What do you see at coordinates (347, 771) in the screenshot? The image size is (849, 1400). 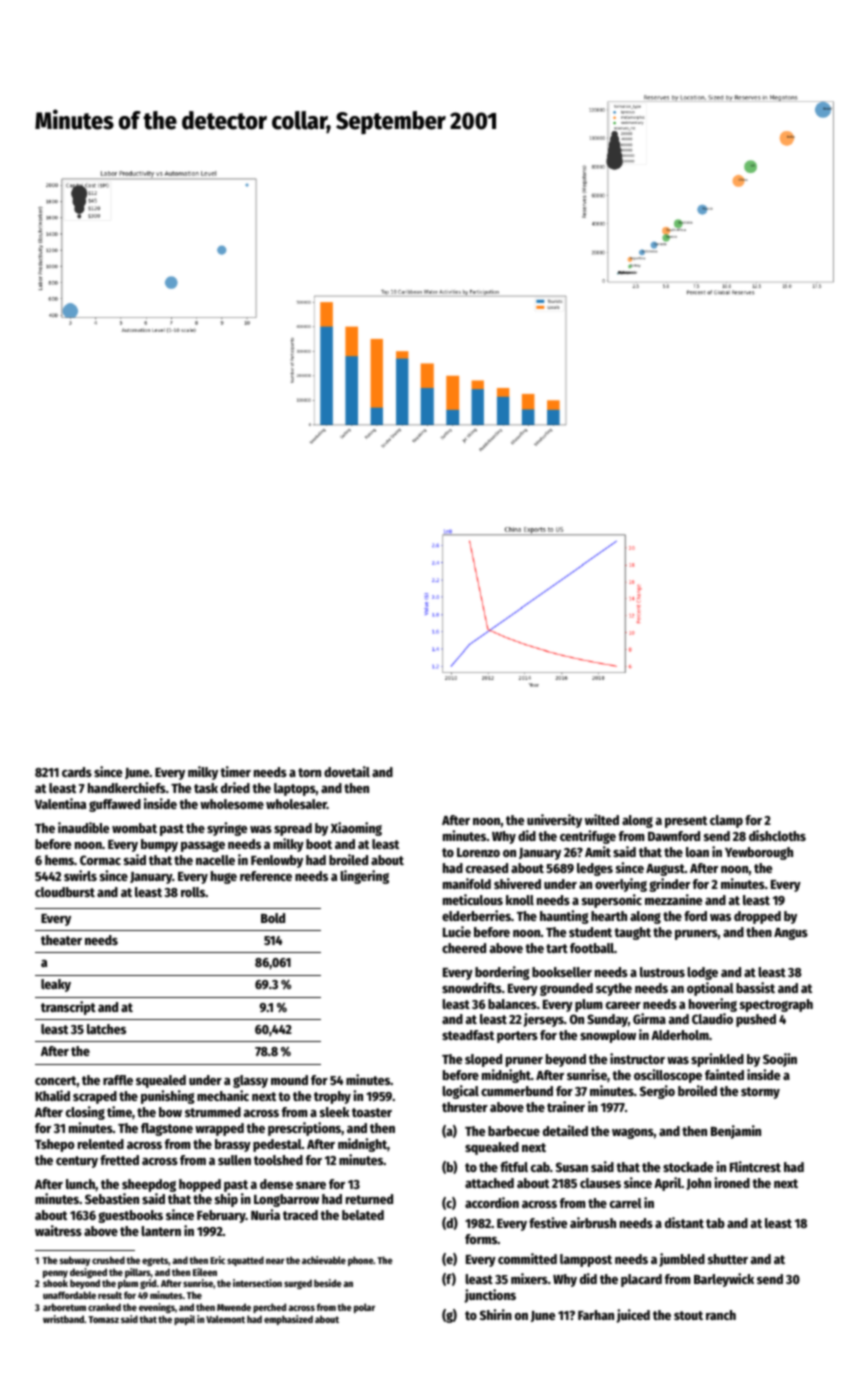 I see `dovetail` at bounding box center [347, 771].
